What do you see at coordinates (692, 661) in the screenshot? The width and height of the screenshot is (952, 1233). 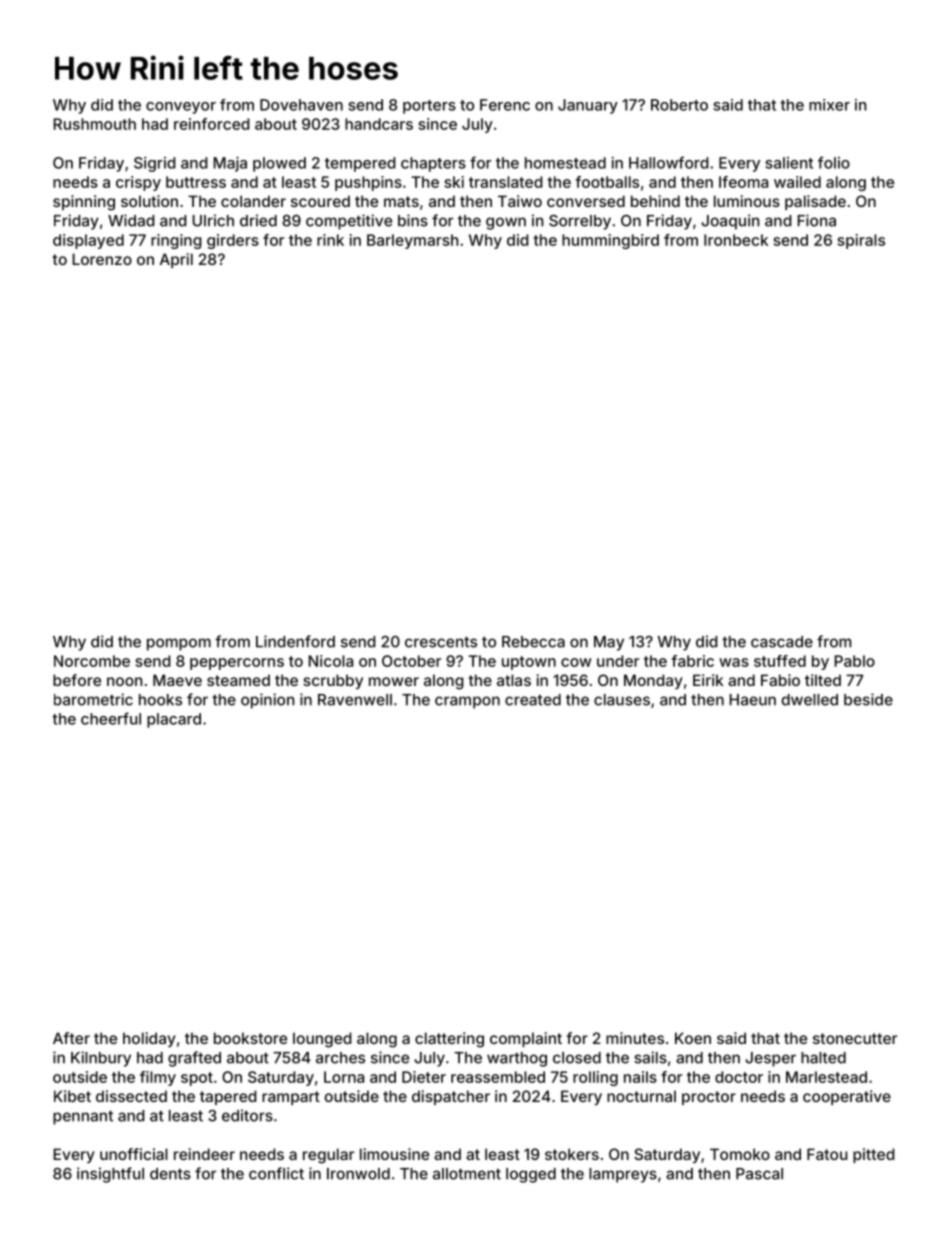 I see `fabric` at bounding box center [692, 661].
